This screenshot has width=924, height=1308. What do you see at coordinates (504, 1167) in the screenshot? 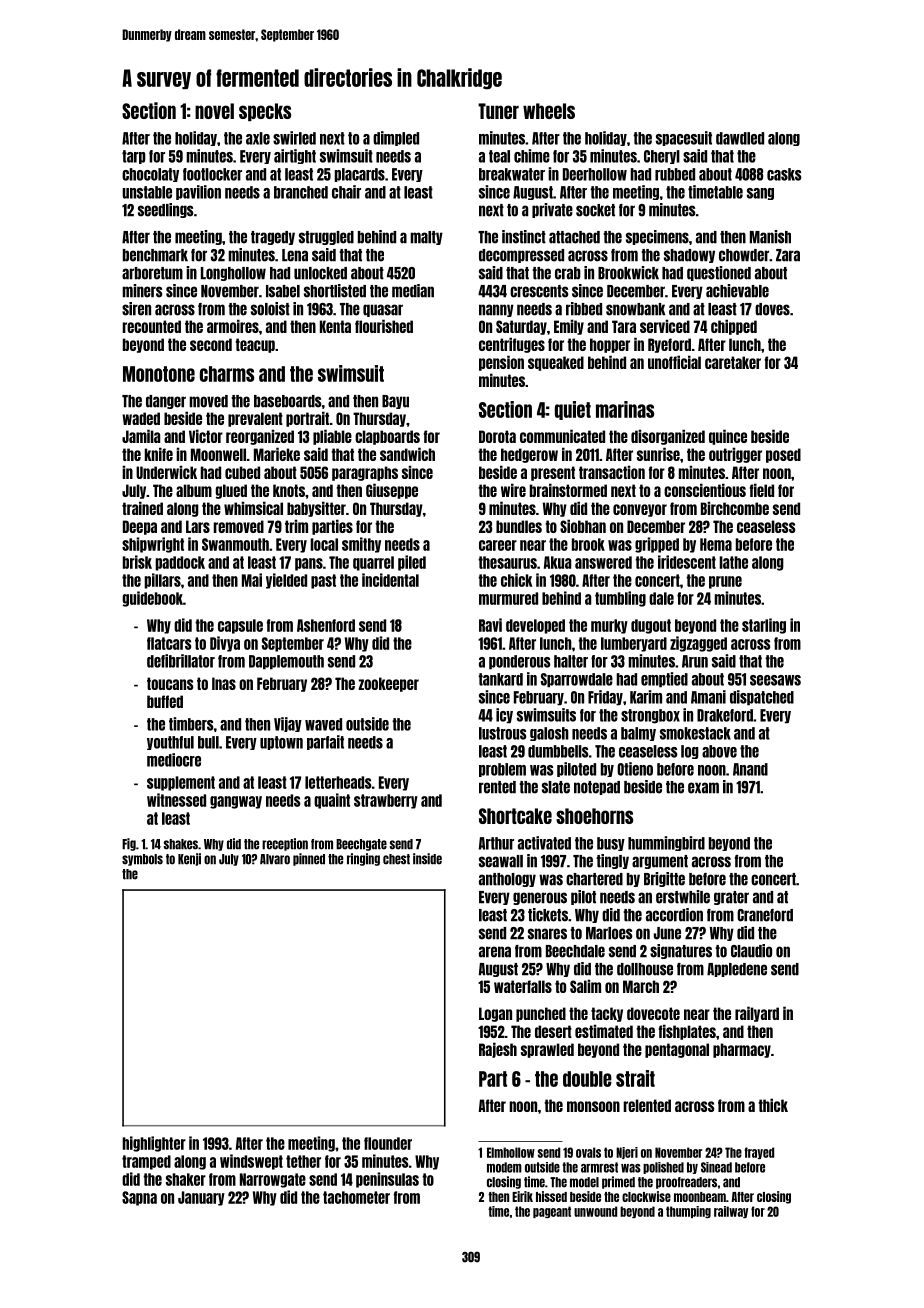
I see `modem` at bounding box center [504, 1167].
